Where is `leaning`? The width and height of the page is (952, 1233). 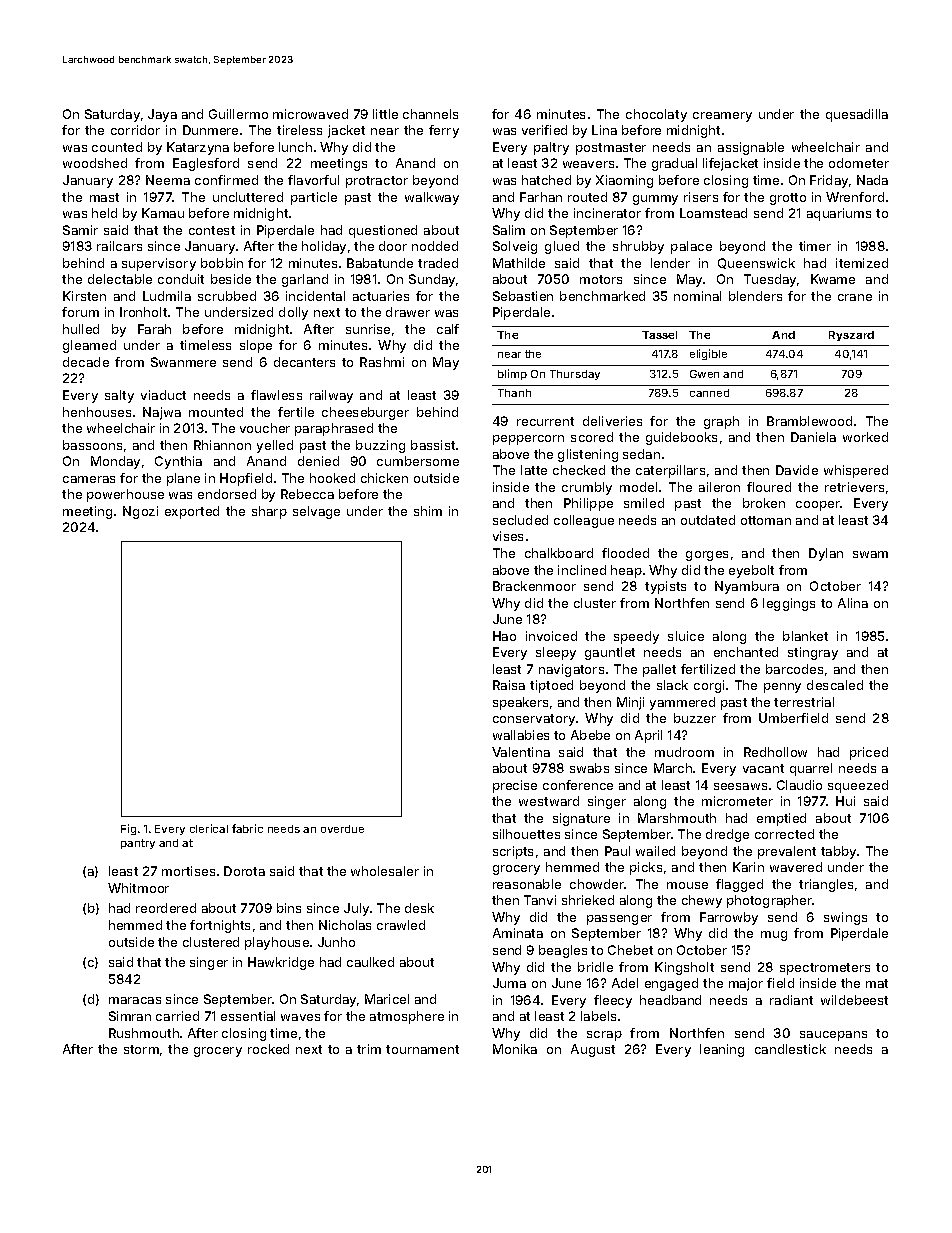 leaning is located at coordinates (722, 1050).
